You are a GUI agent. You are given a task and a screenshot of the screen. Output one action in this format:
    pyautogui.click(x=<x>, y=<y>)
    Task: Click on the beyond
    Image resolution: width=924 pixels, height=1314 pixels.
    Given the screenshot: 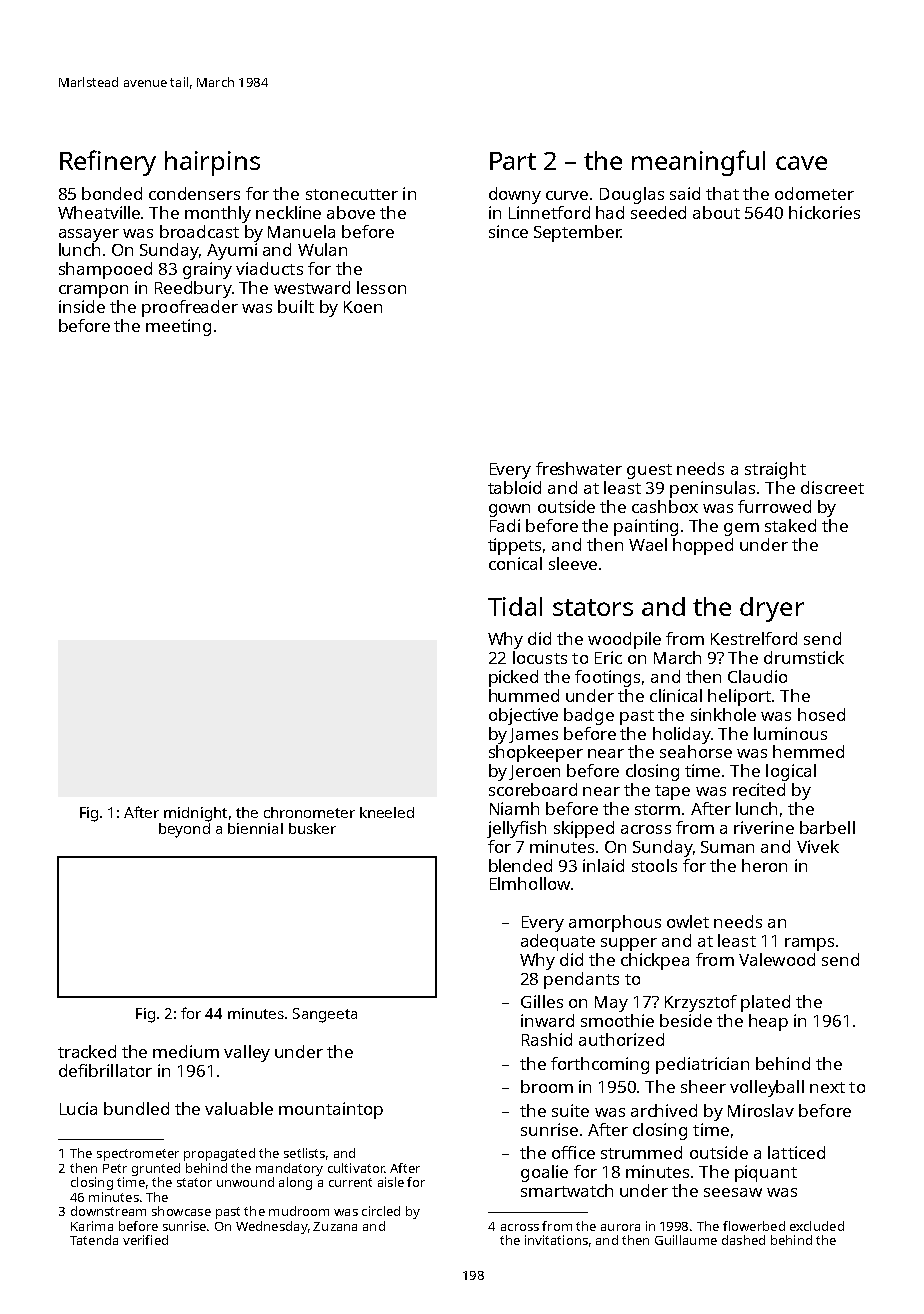 What is the action you would take?
    pyautogui.click(x=184, y=830)
